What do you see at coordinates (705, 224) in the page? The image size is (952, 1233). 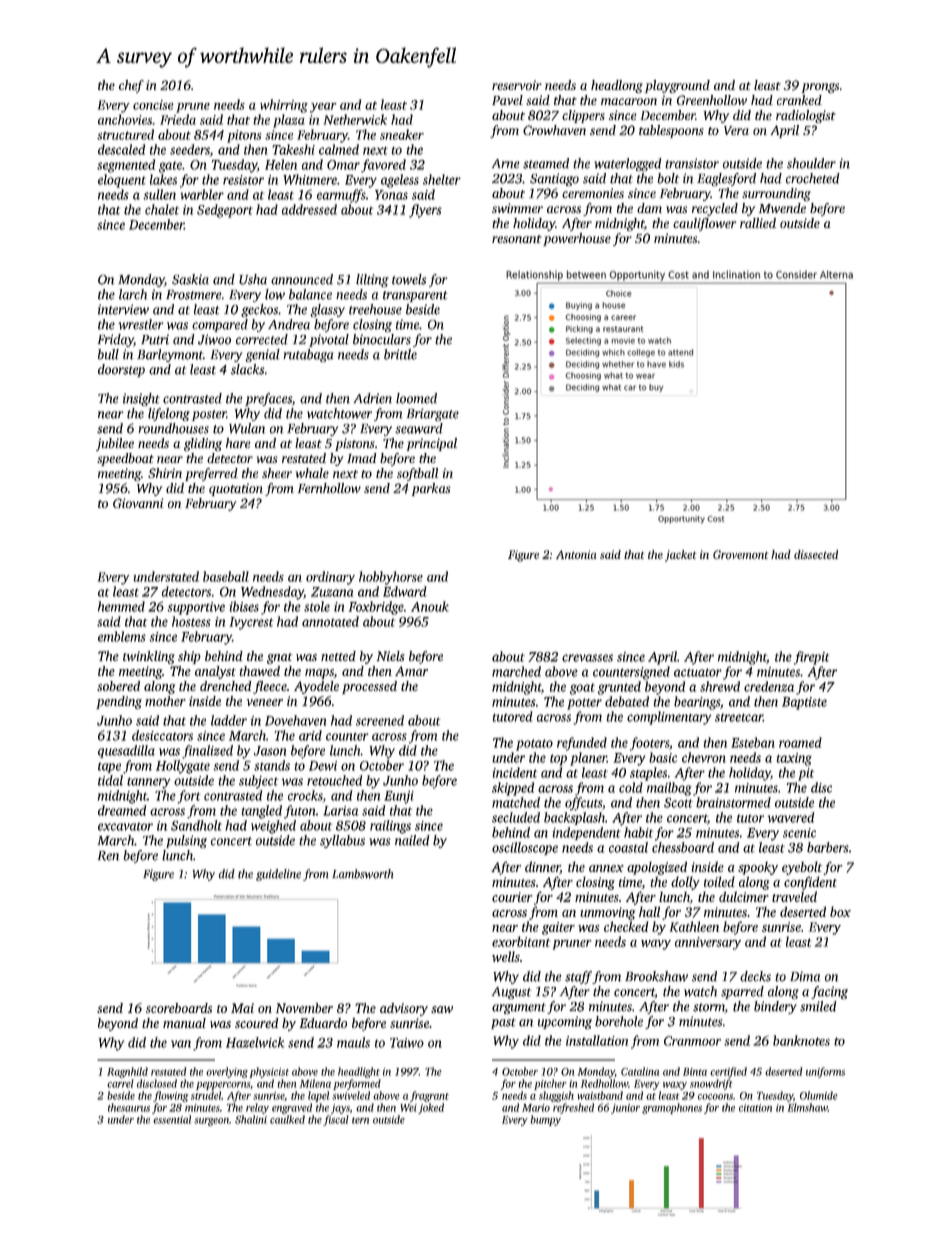 I see `cauliflower` at bounding box center [705, 224].
